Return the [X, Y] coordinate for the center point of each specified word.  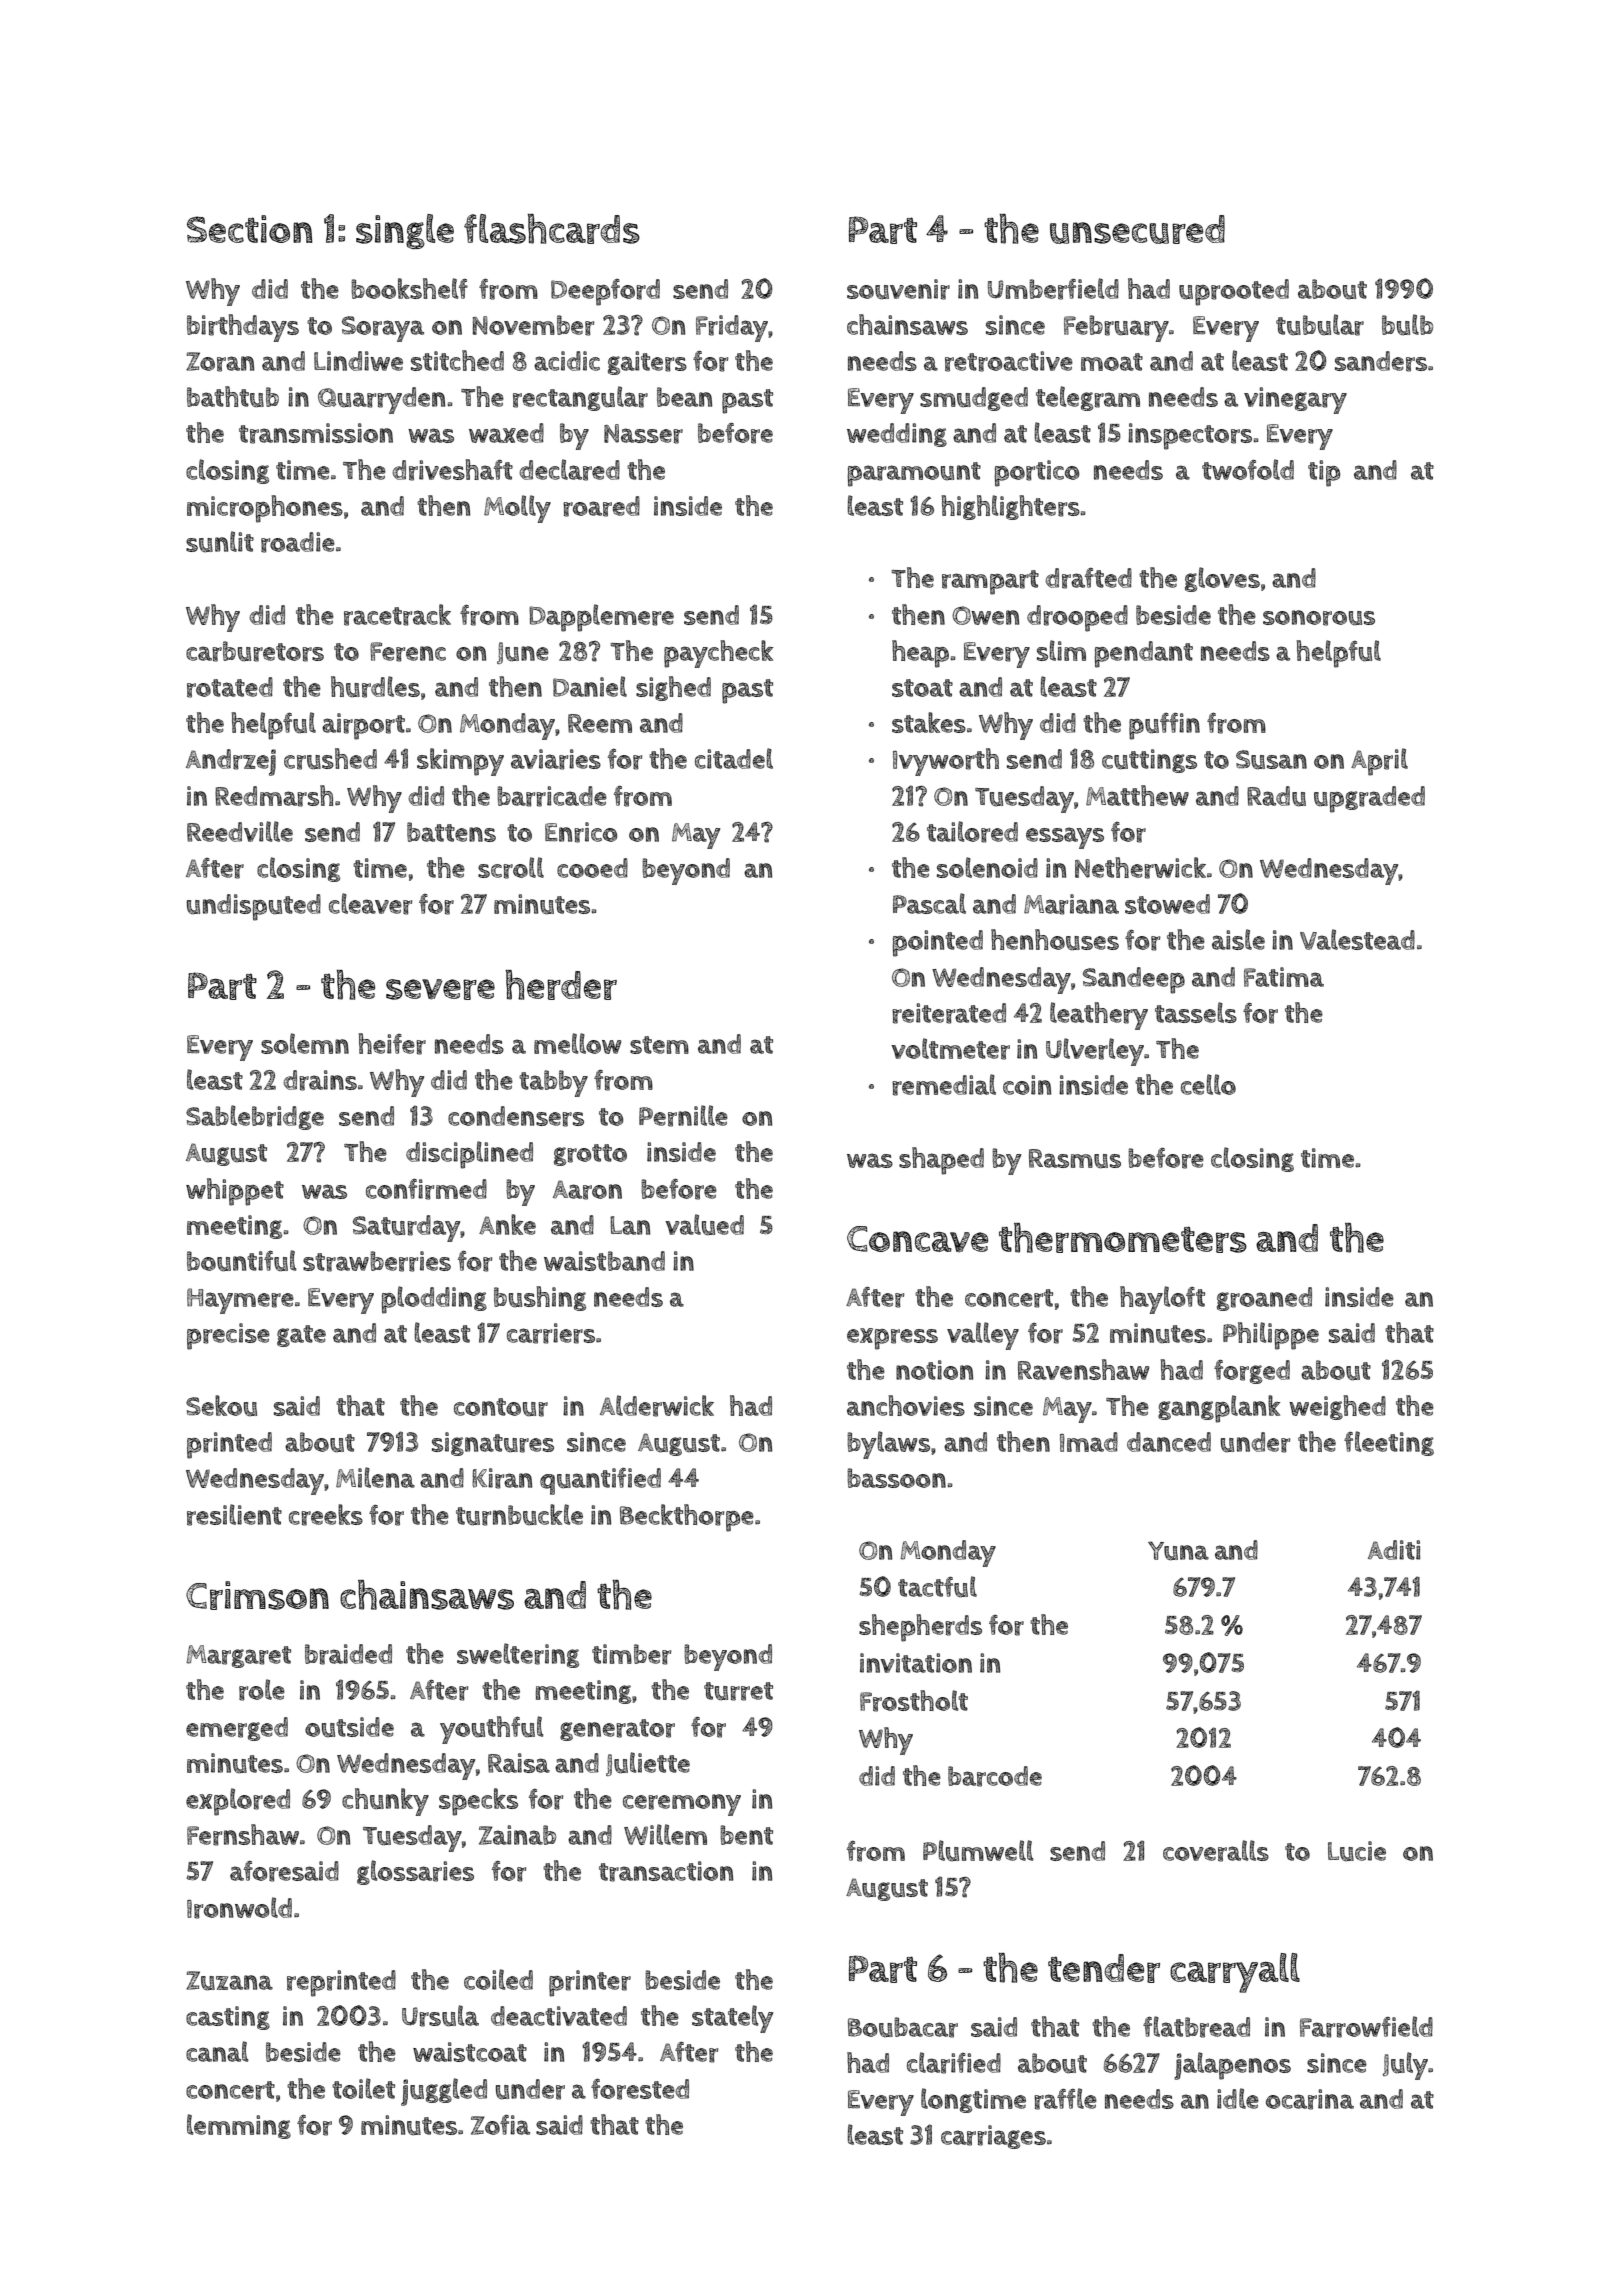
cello [1208, 1084]
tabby [553, 1083]
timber [632, 1654]
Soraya [383, 329]
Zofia [500, 2125]
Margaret [238, 1656]
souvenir [898, 289]
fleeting [1389, 1443]
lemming [239, 2126]
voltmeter [950, 1049]
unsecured [1137, 229]
